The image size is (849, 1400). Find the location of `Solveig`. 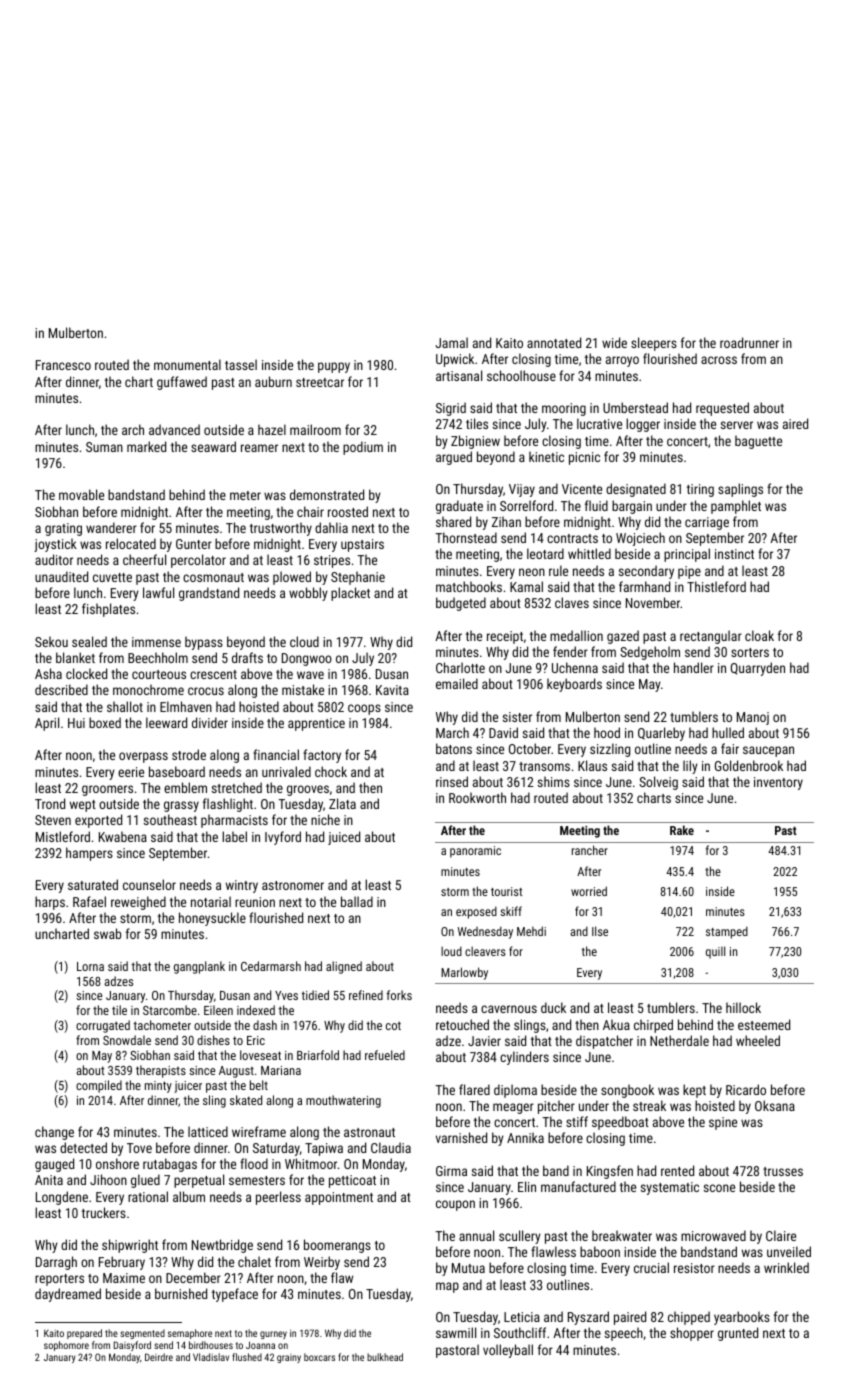

Solveig is located at coordinates (658, 783).
